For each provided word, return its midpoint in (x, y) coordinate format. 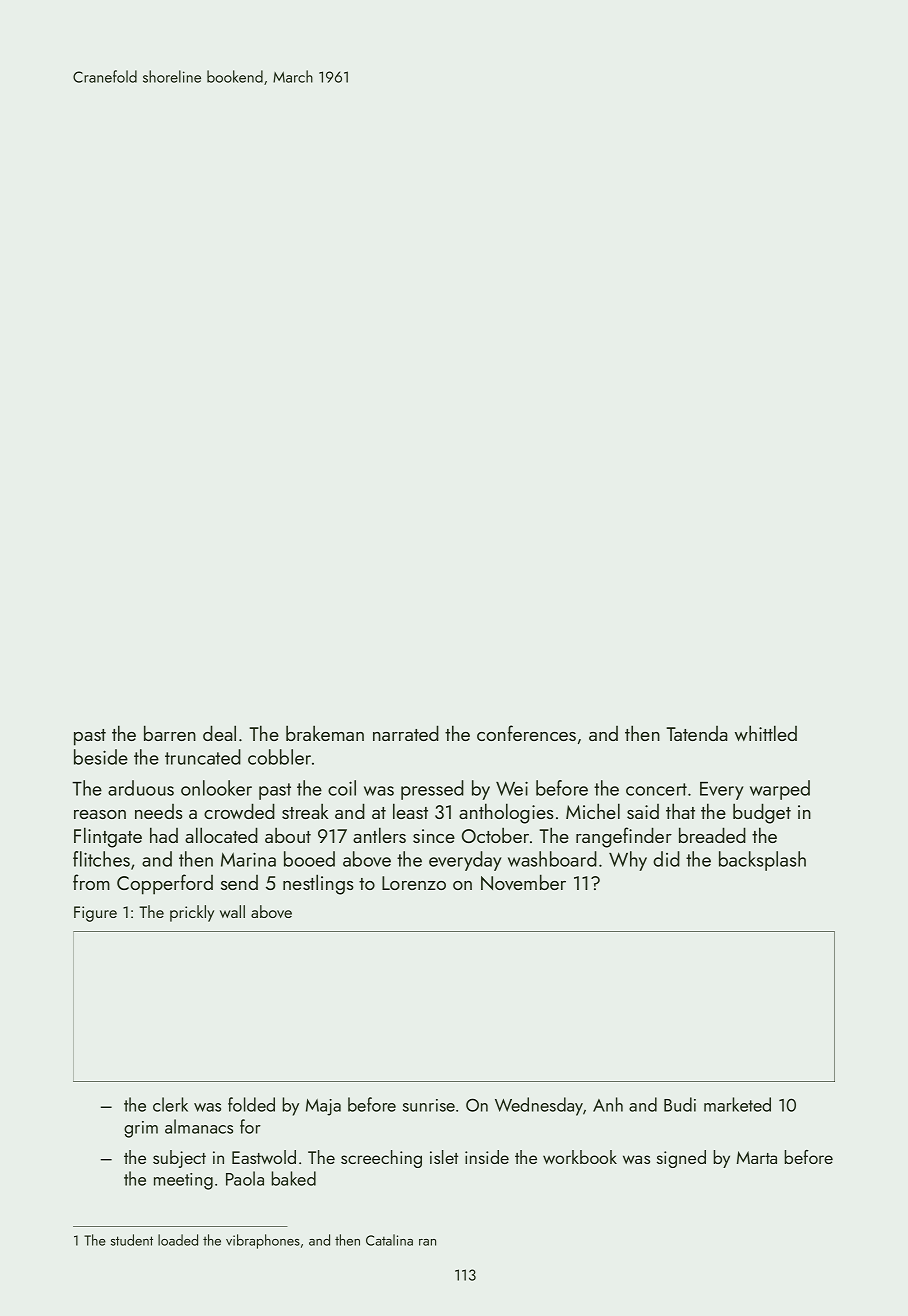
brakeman (325, 733)
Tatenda (696, 733)
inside (487, 1157)
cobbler (279, 757)
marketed (737, 1104)
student (132, 1240)
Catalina (389, 1240)
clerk (170, 1104)
